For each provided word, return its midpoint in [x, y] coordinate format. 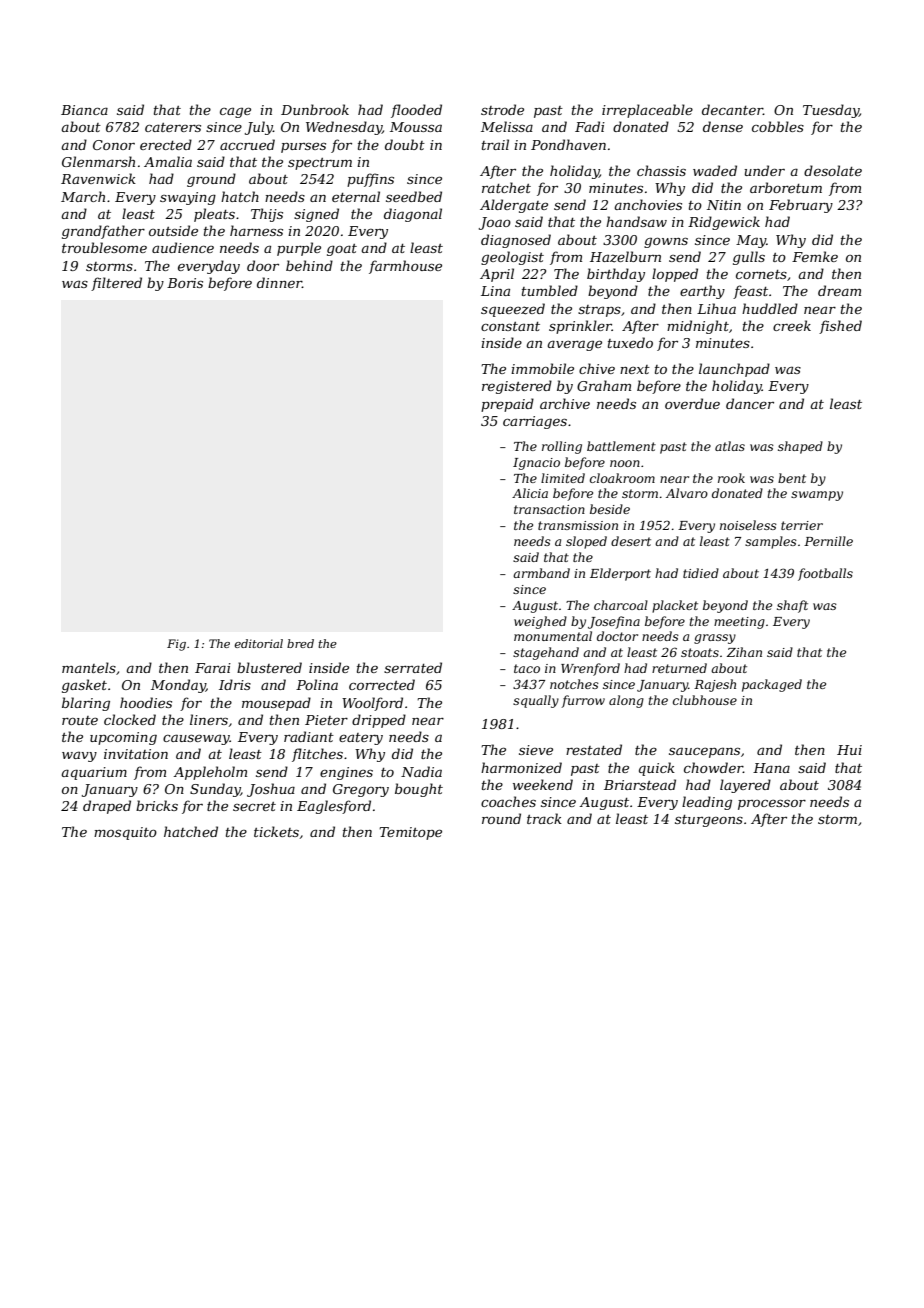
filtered [116, 284]
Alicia [530, 493]
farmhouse [405, 267]
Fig [176, 645]
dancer [750, 403]
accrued [247, 144]
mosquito [125, 833]
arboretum [786, 187]
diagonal [413, 215]
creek [792, 325]
